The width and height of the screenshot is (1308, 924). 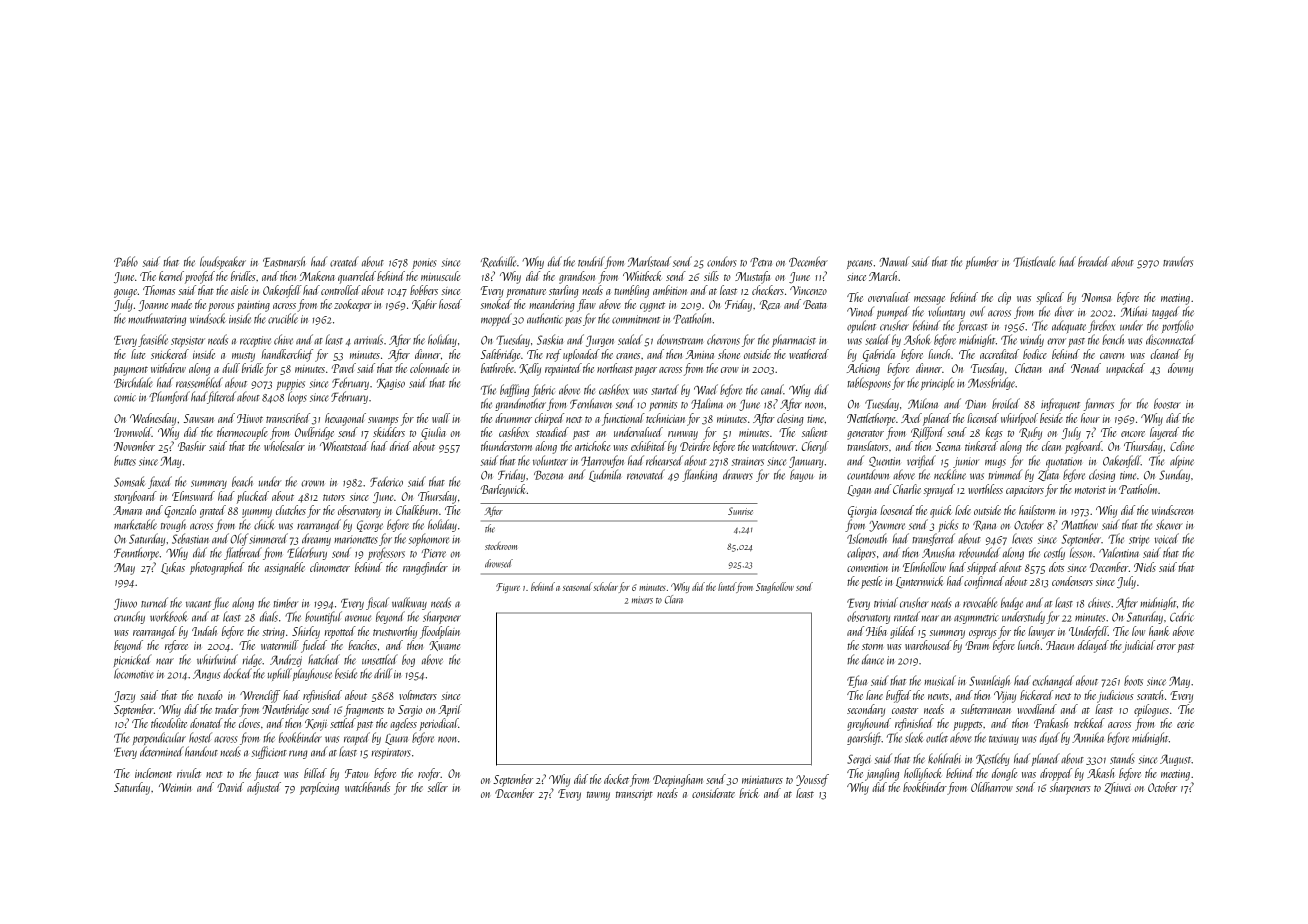 I want to click on clutches, so click(x=291, y=510).
